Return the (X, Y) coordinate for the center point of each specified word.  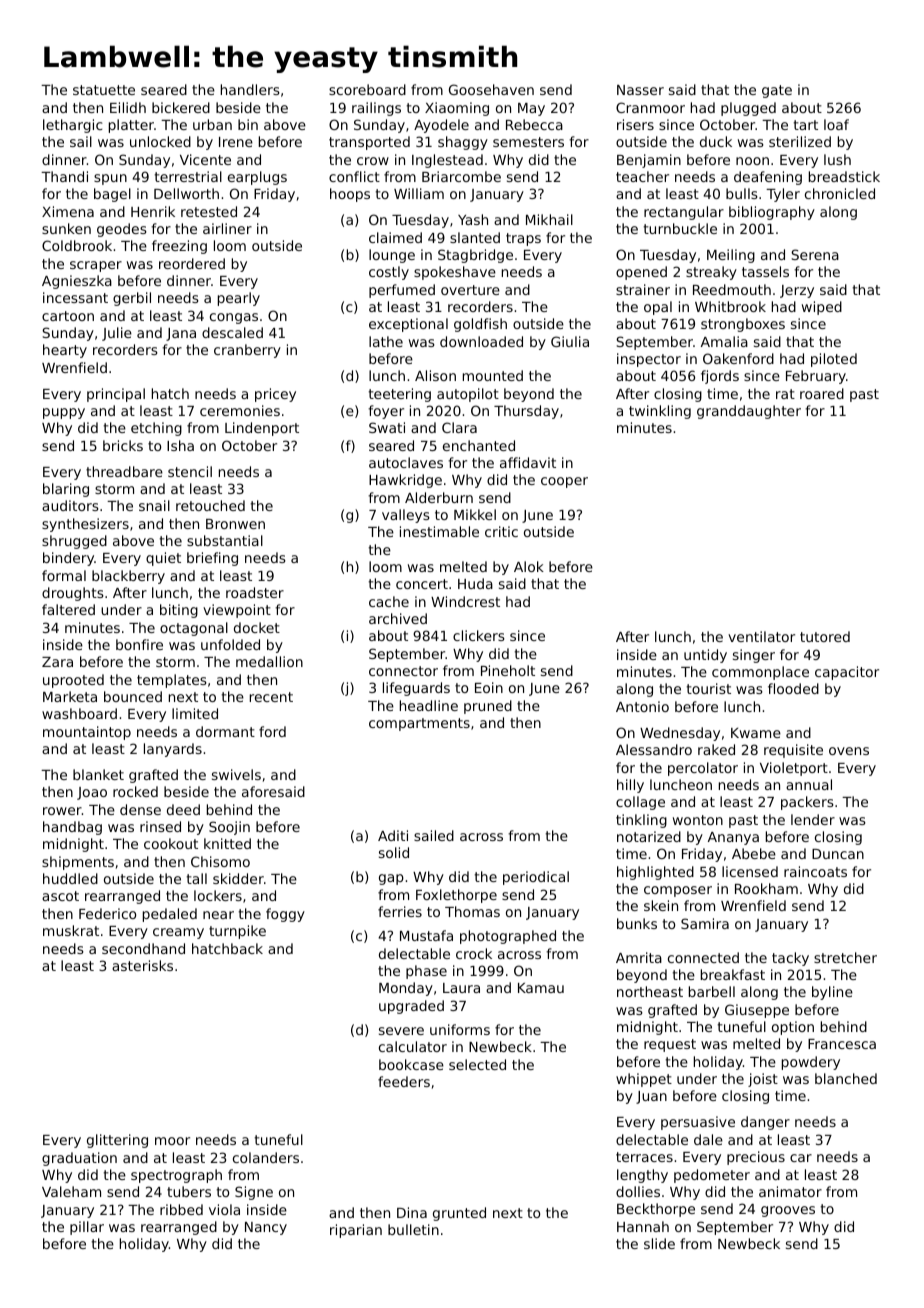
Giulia (570, 341)
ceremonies (240, 410)
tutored (825, 636)
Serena (815, 254)
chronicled (840, 193)
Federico (107, 913)
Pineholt (508, 670)
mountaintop (87, 733)
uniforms (460, 1029)
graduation (79, 1159)
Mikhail (549, 219)
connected (703, 957)
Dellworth (186, 193)
